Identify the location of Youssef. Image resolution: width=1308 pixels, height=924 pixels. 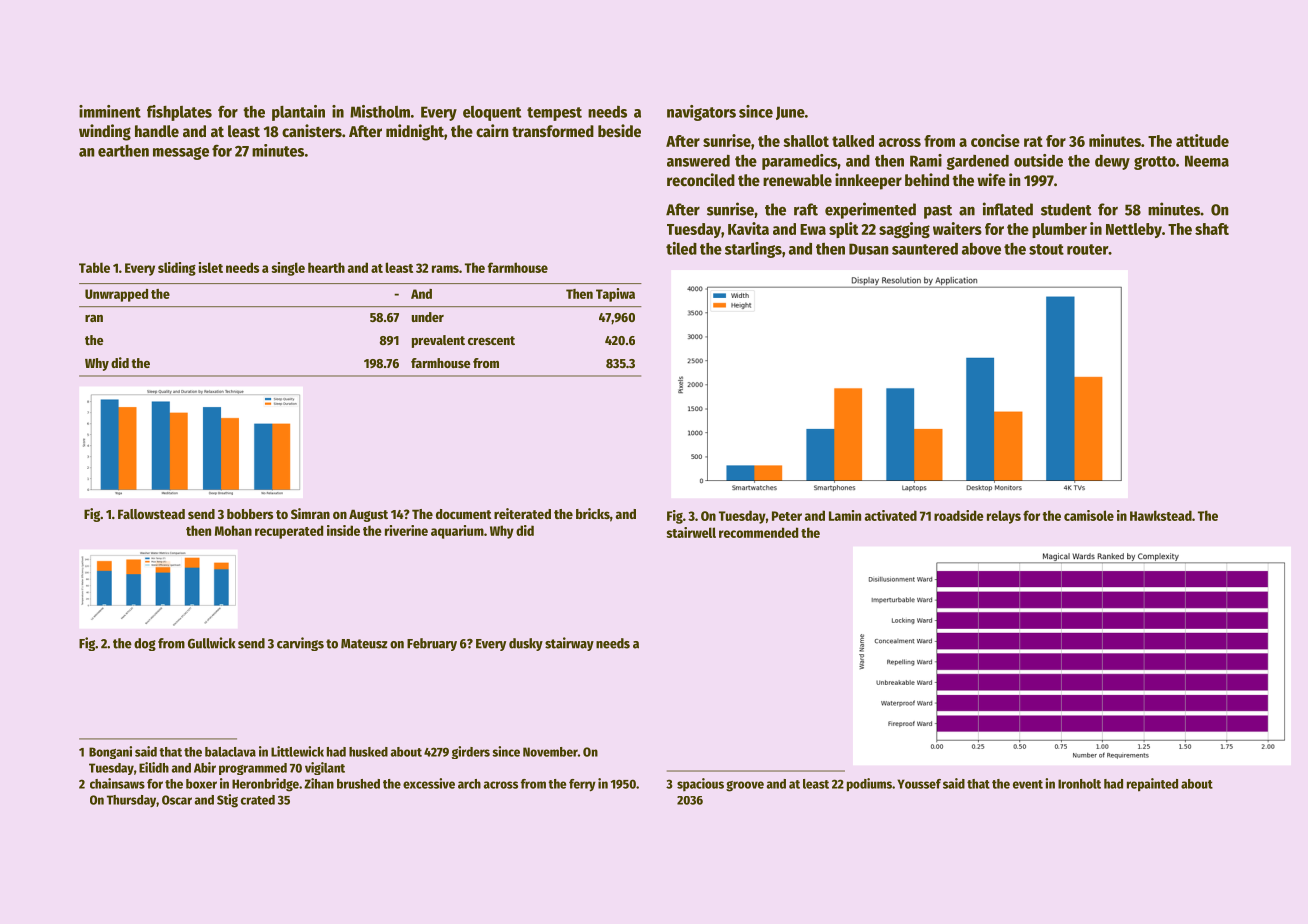
(919, 784).
